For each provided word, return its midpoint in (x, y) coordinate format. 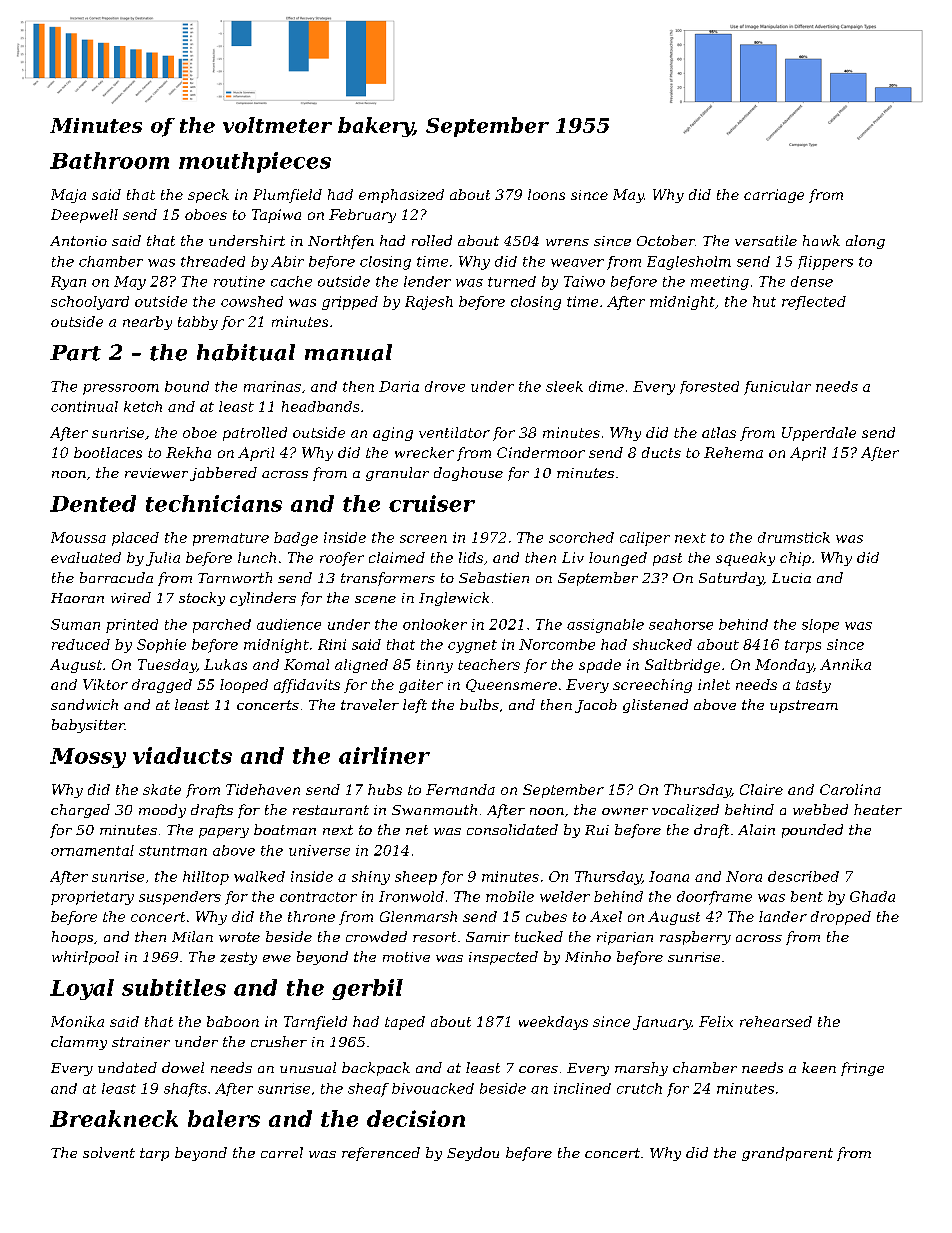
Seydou (473, 1154)
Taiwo (584, 281)
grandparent (787, 1154)
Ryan (68, 283)
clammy (79, 1043)
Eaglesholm (689, 263)
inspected (503, 958)
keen (819, 1067)
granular (397, 474)
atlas (719, 432)
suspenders (180, 898)
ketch (143, 406)
